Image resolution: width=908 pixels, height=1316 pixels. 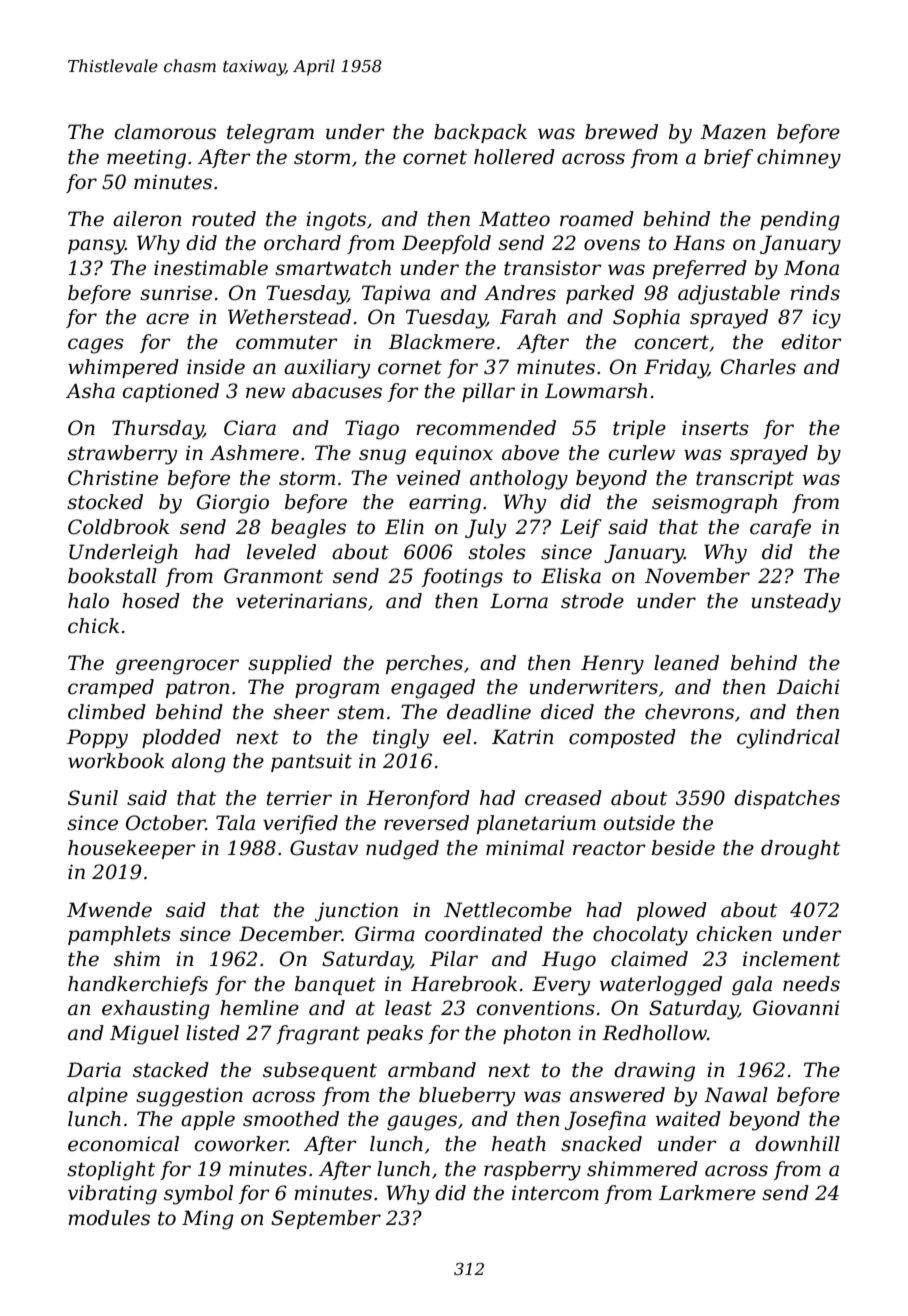 I want to click on unsteady, so click(x=796, y=603).
